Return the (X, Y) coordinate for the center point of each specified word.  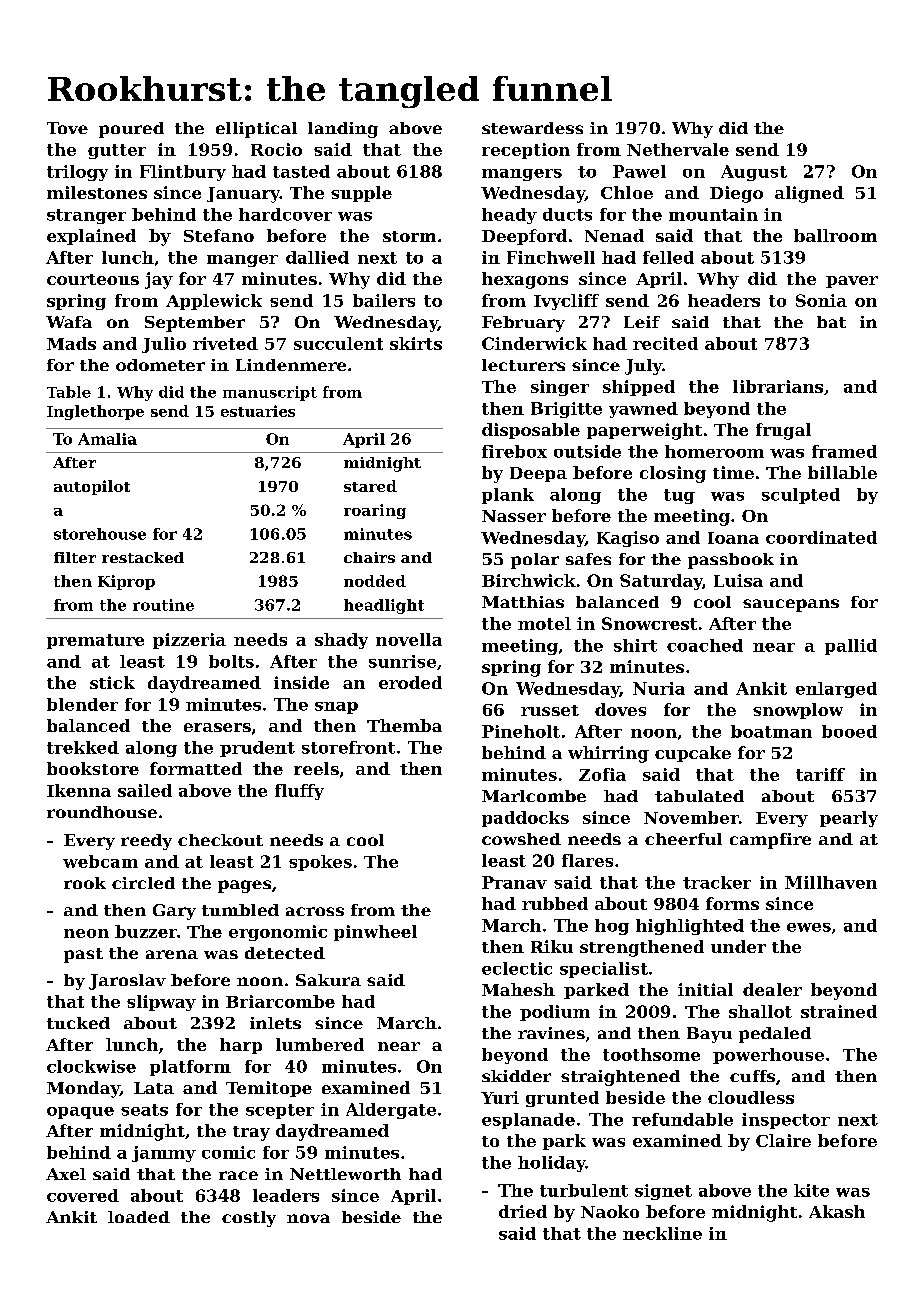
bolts (231, 661)
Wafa (69, 322)
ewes (809, 927)
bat (831, 322)
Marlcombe (534, 796)
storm (409, 236)
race (238, 1175)
